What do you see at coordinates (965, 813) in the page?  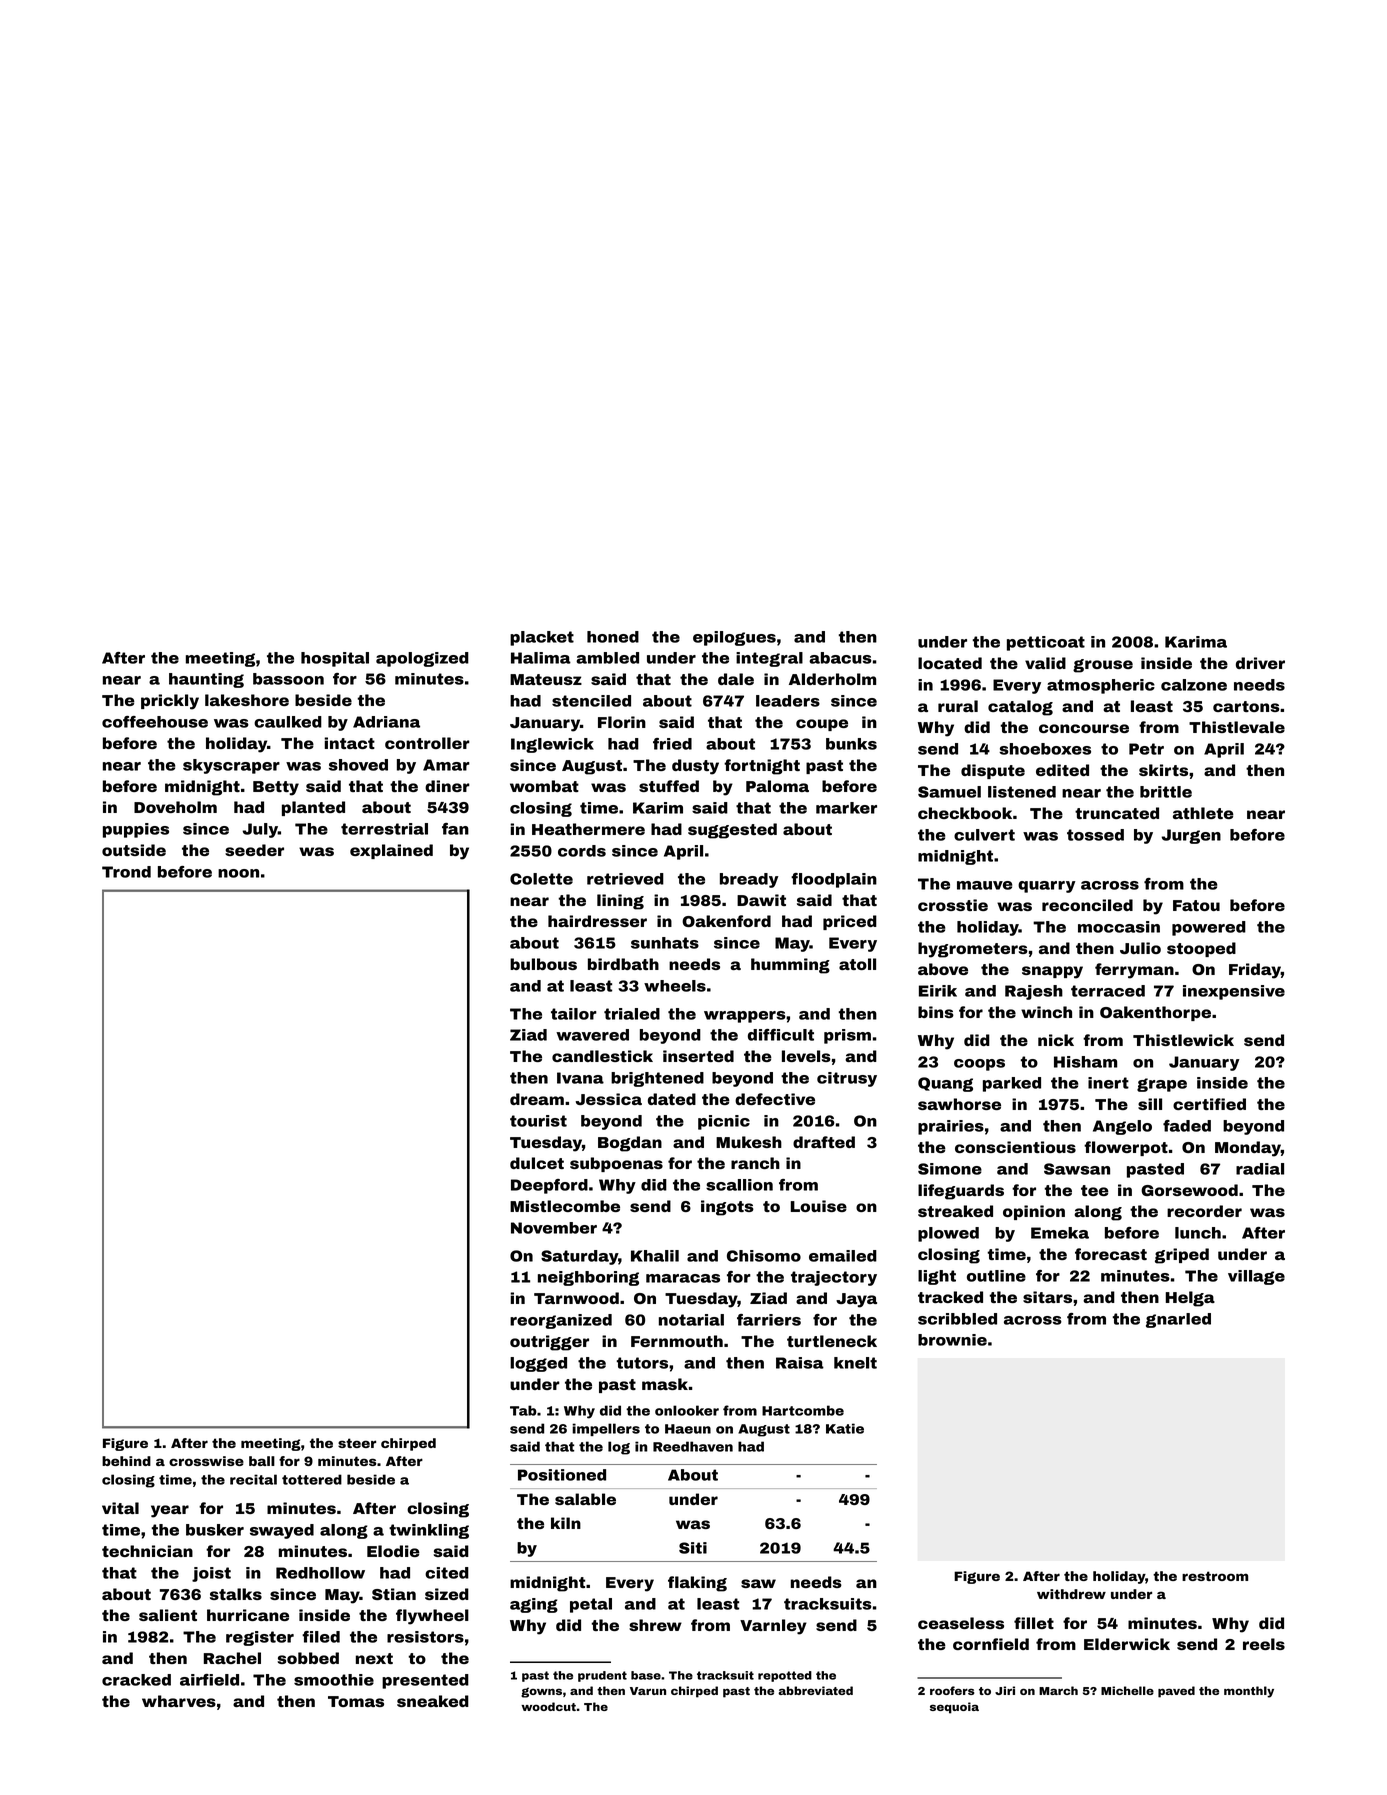 I see `checkbook` at bounding box center [965, 813].
